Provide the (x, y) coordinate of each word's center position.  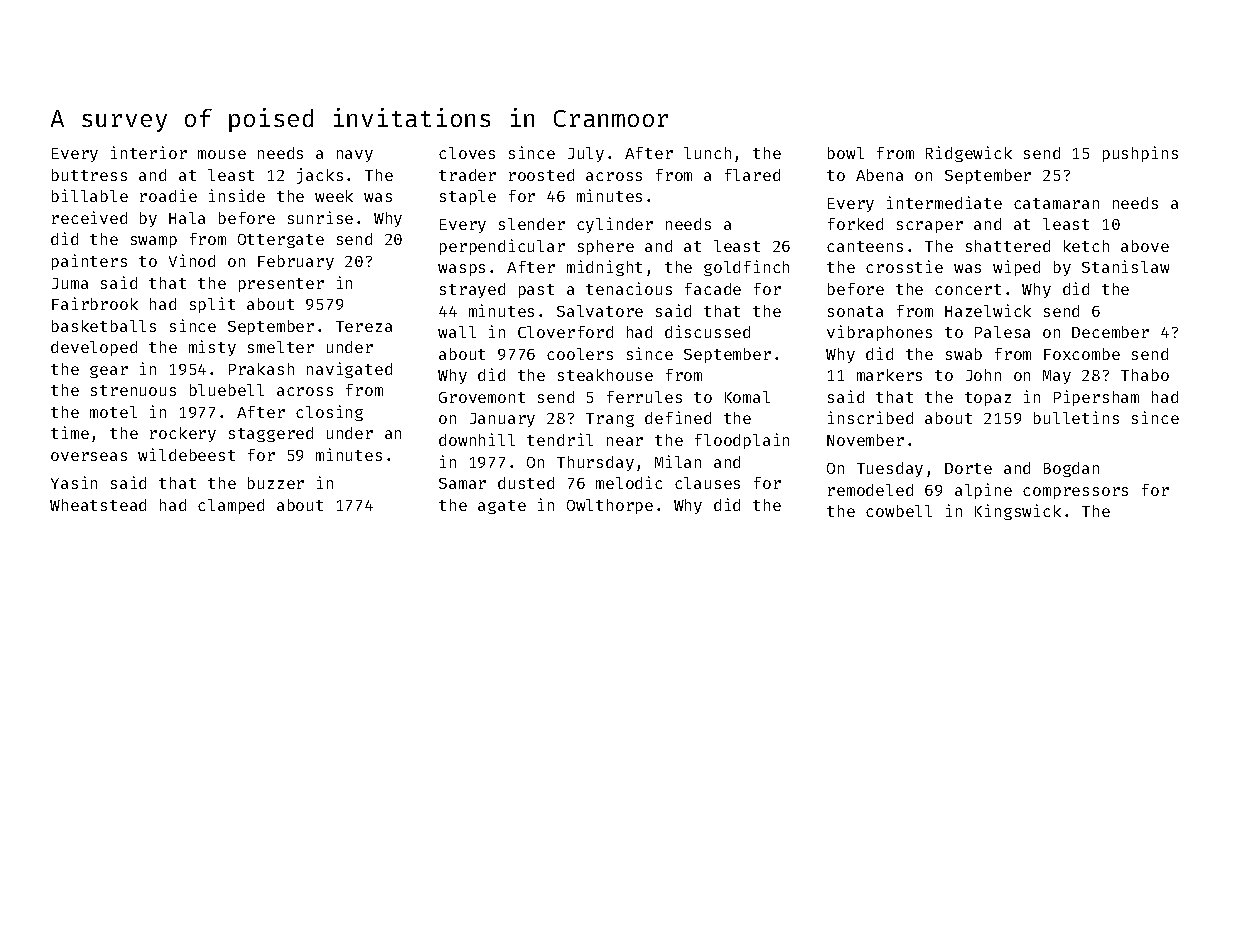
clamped (231, 506)
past (536, 291)
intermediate (944, 202)
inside (237, 195)
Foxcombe (1082, 354)
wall (457, 332)
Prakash (261, 369)
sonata (855, 311)
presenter (281, 285)
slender (532, 224)
